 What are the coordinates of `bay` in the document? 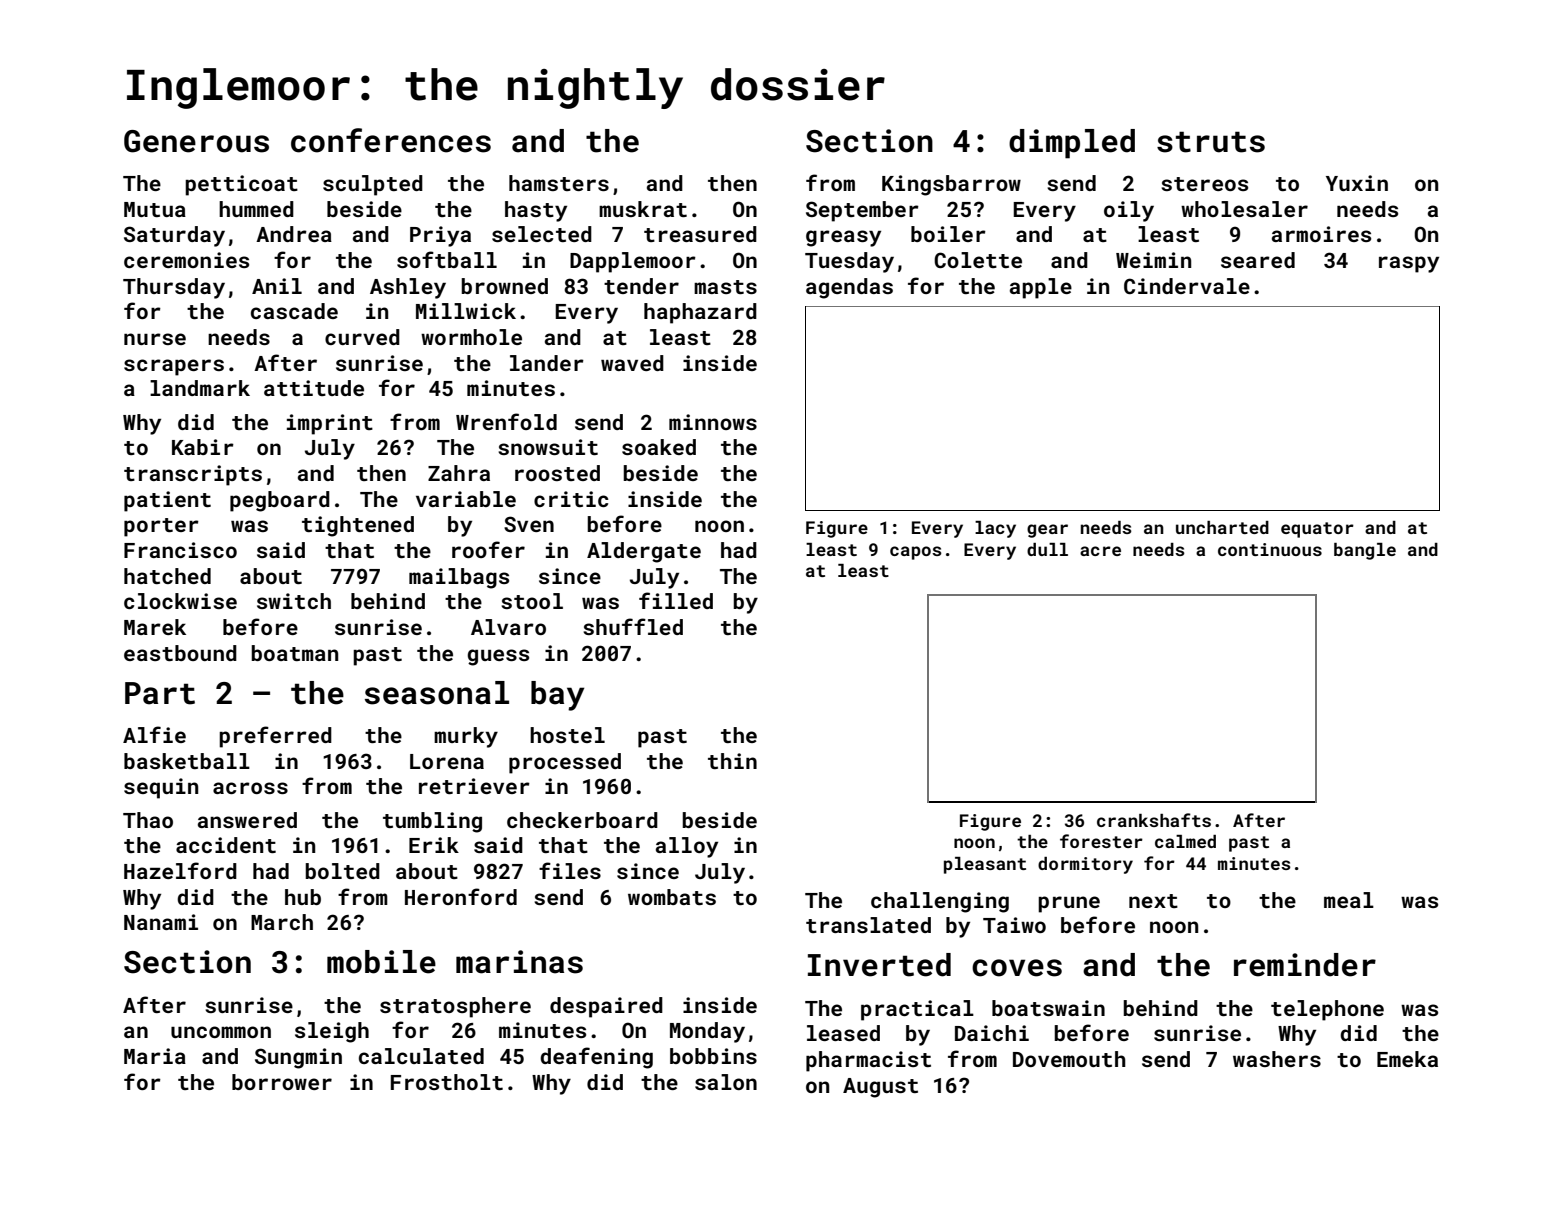 It's located at (557, 696).
